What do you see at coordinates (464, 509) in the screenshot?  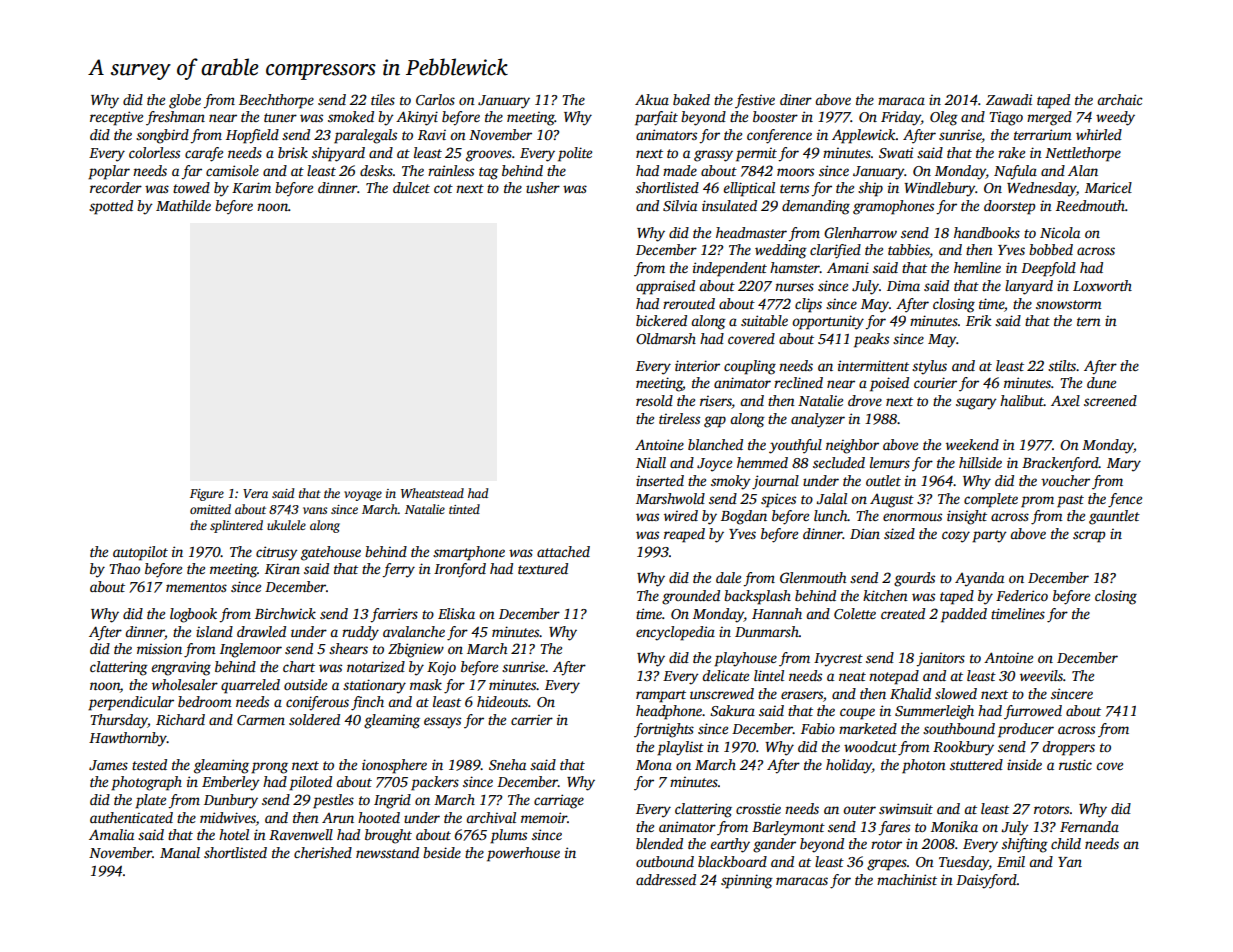 I see `tinted` at bounding box center [464, 509].
